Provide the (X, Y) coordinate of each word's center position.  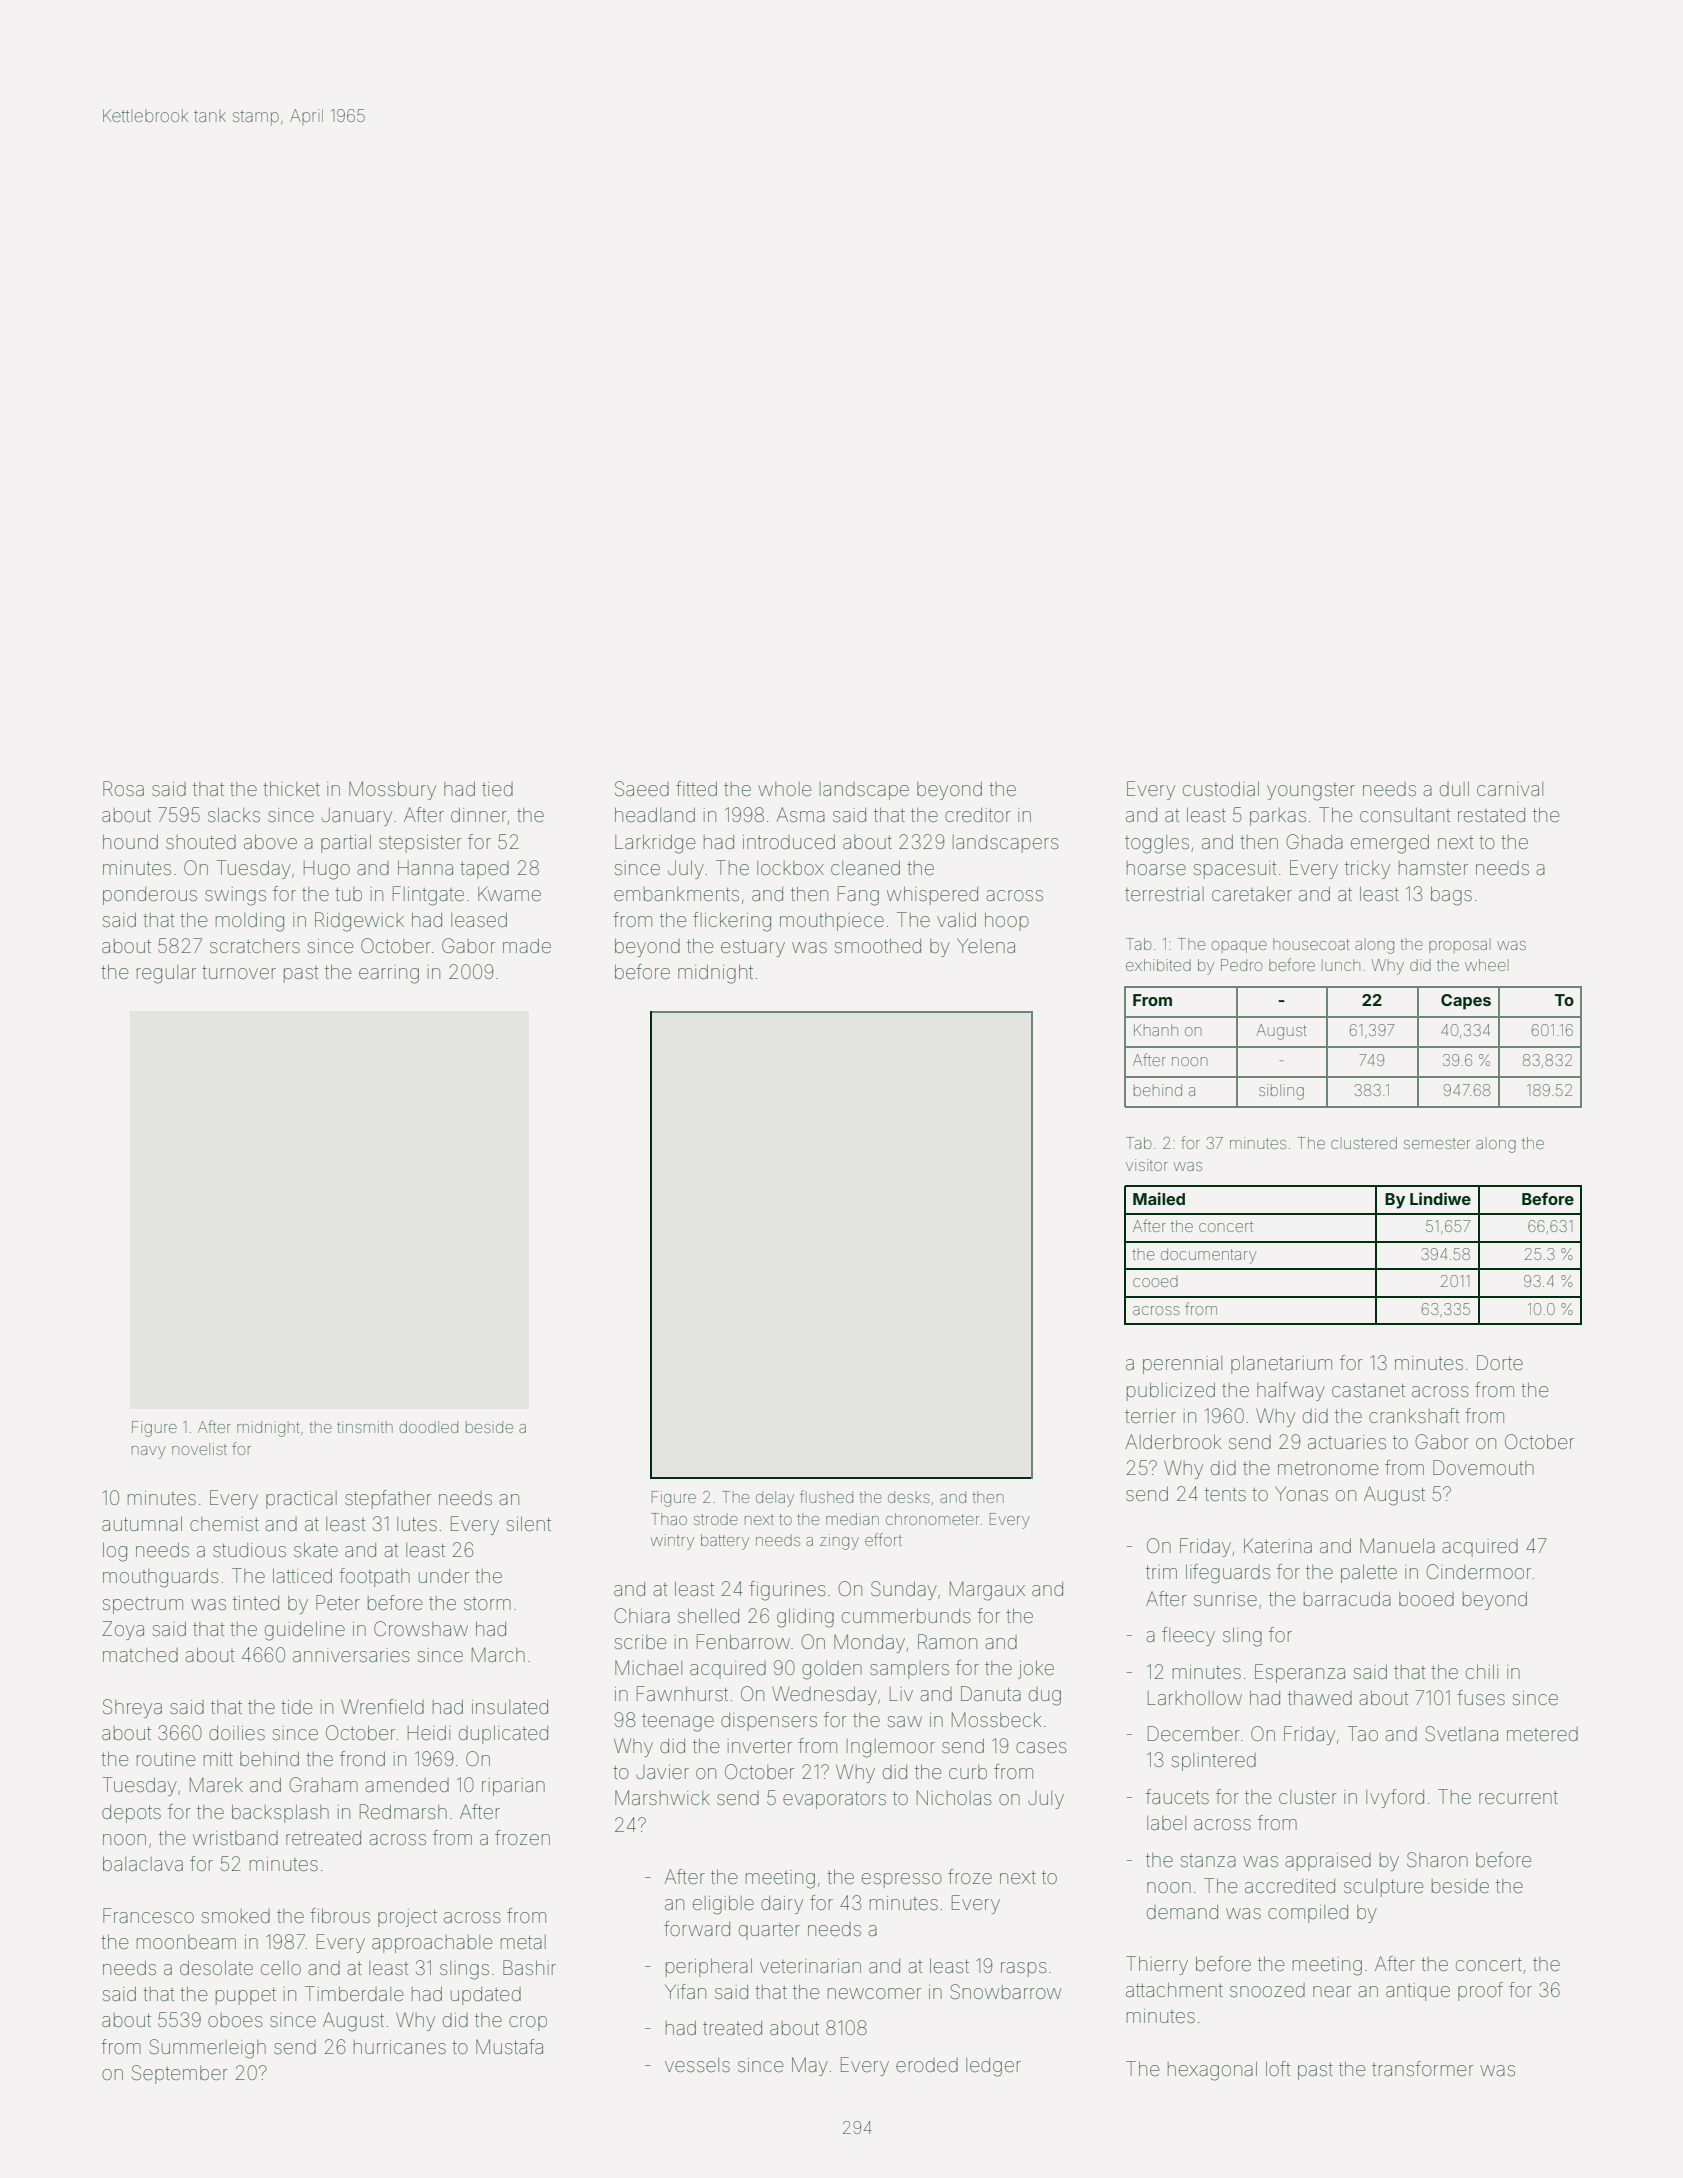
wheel (1487, 965)
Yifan (685, 1991)
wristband (235, 1838)
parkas (1278, 817)
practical (301, 1500)
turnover (239, 972)
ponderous (150, 896)
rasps (1023, 1969)
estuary (753, 948)
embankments (676, 894)
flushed (826, 1496)
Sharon (1437, 1859)
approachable (432, 1944)
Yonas (1301, 1493)
